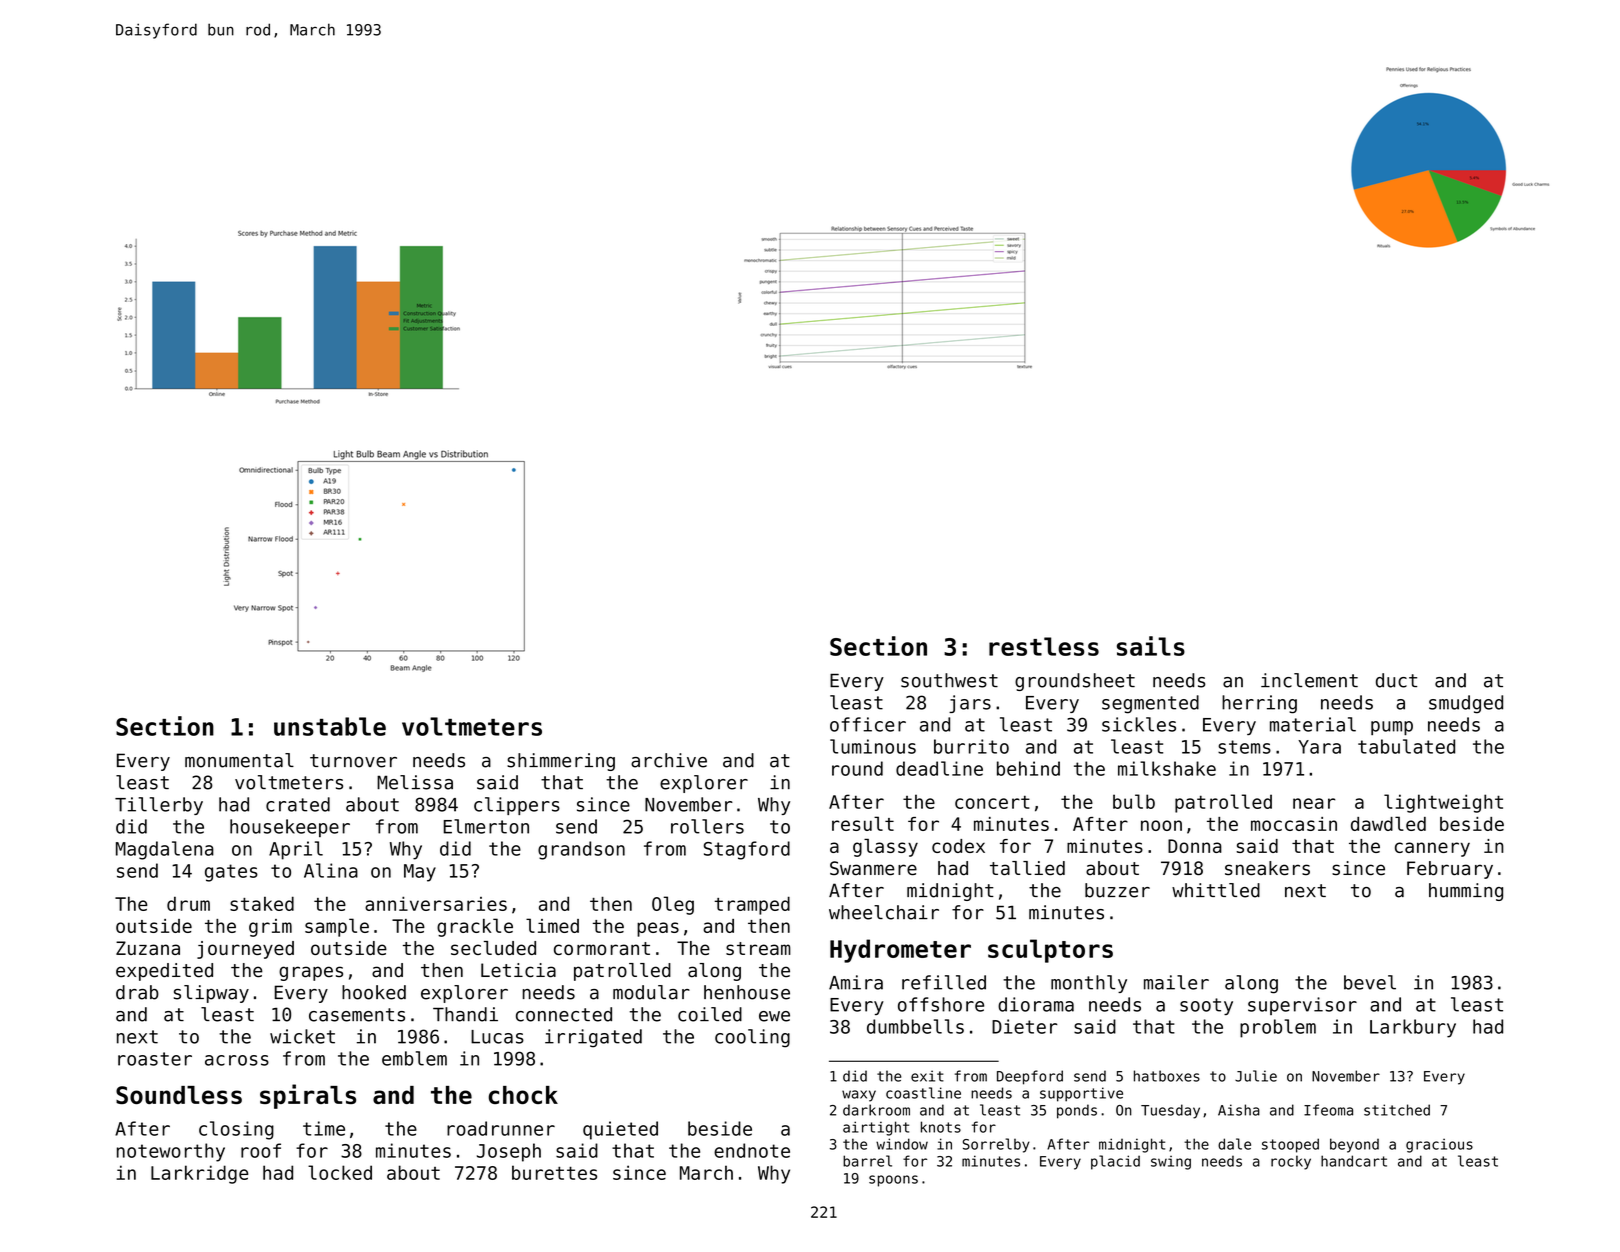 The height and width of the image is (1252, 1620). What do you see at coordinates (669, 760) in the image?
I see `archive` at bounding box center [669, 760].
